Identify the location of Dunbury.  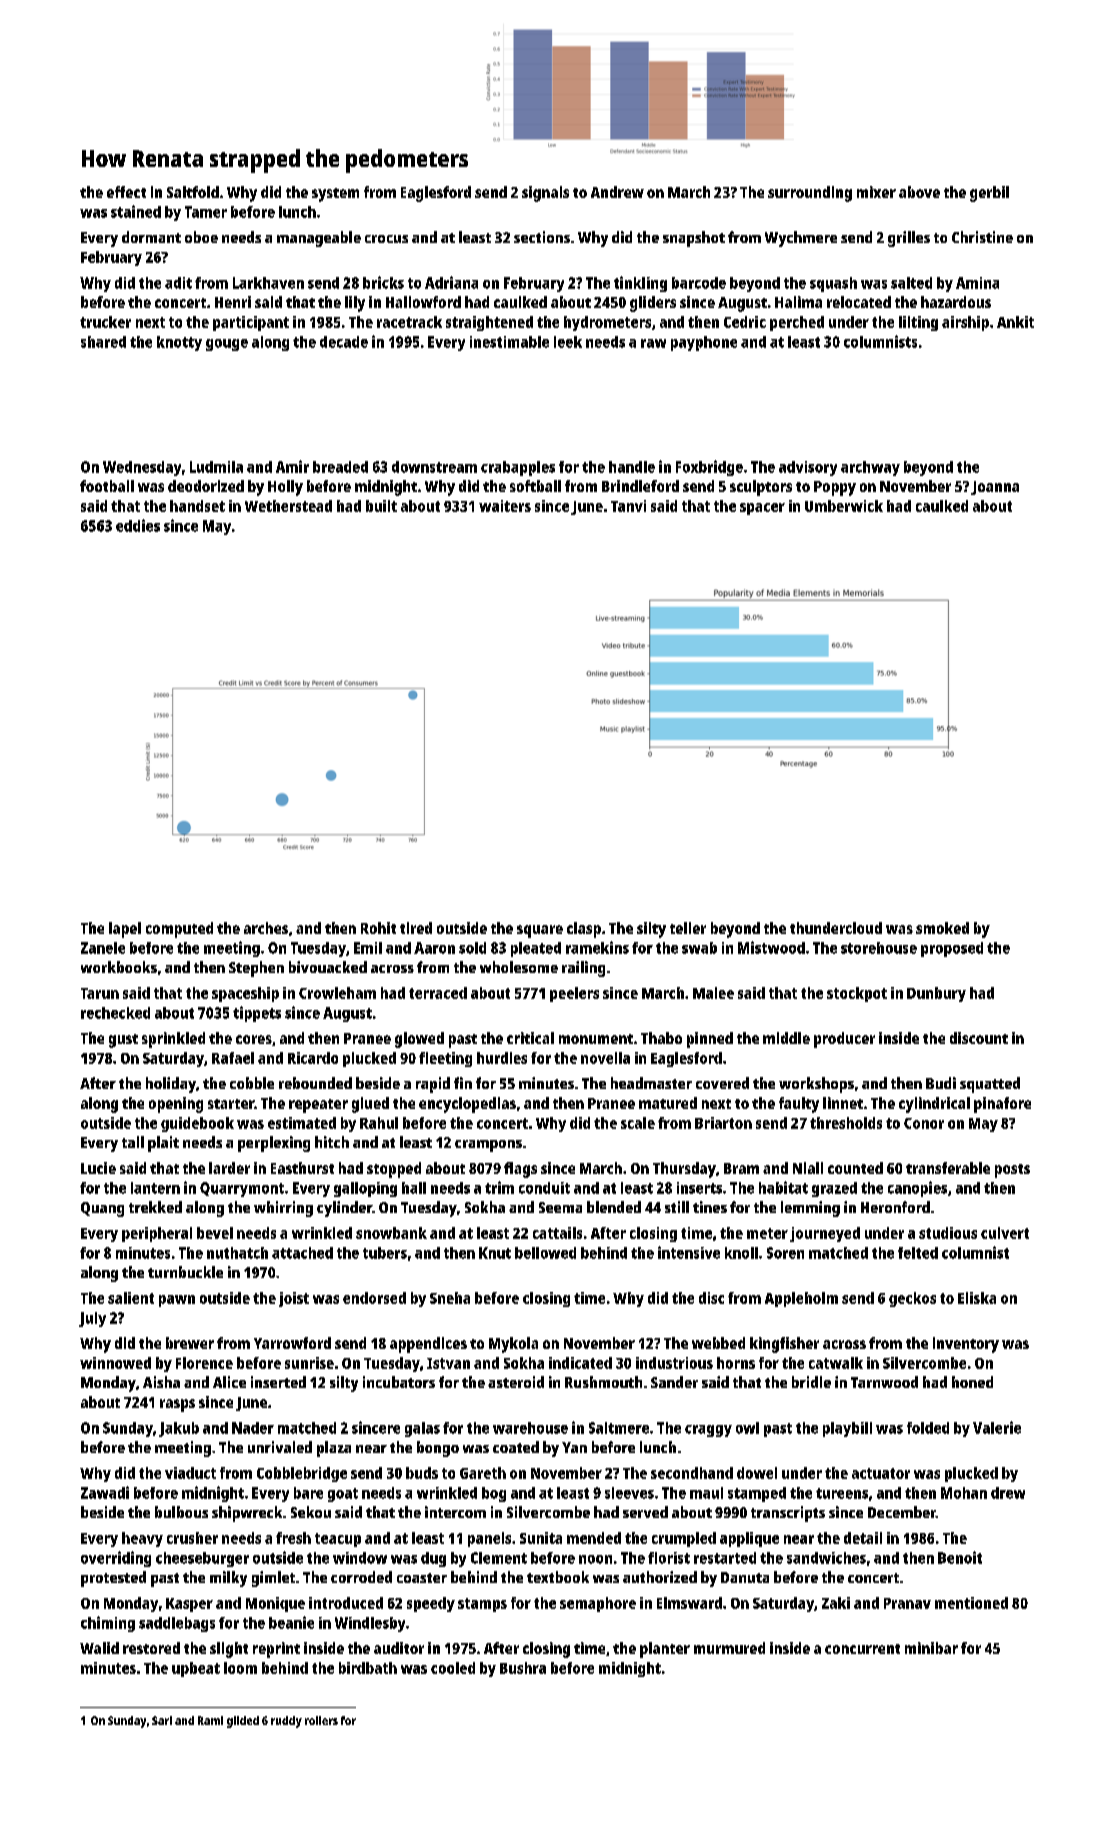
(936, 994).
